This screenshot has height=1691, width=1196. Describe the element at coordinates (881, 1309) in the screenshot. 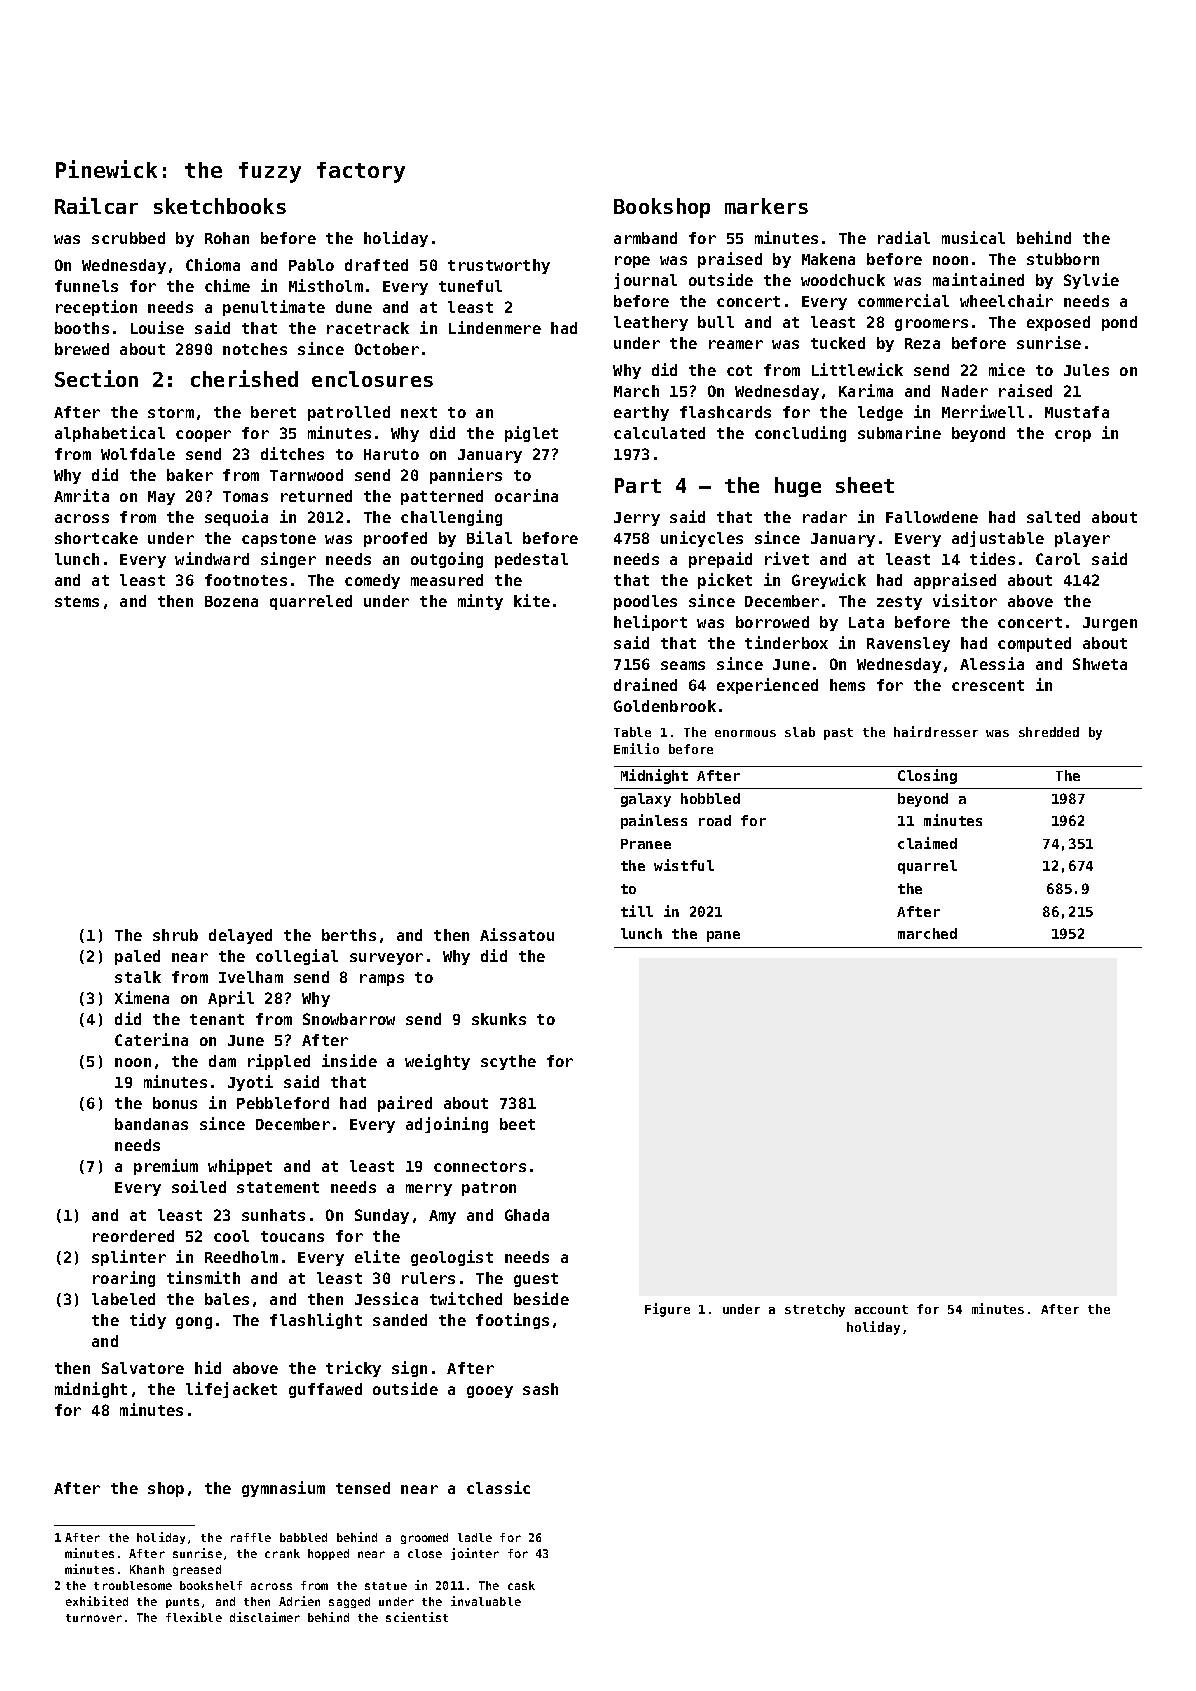

I see `account` at that location.
